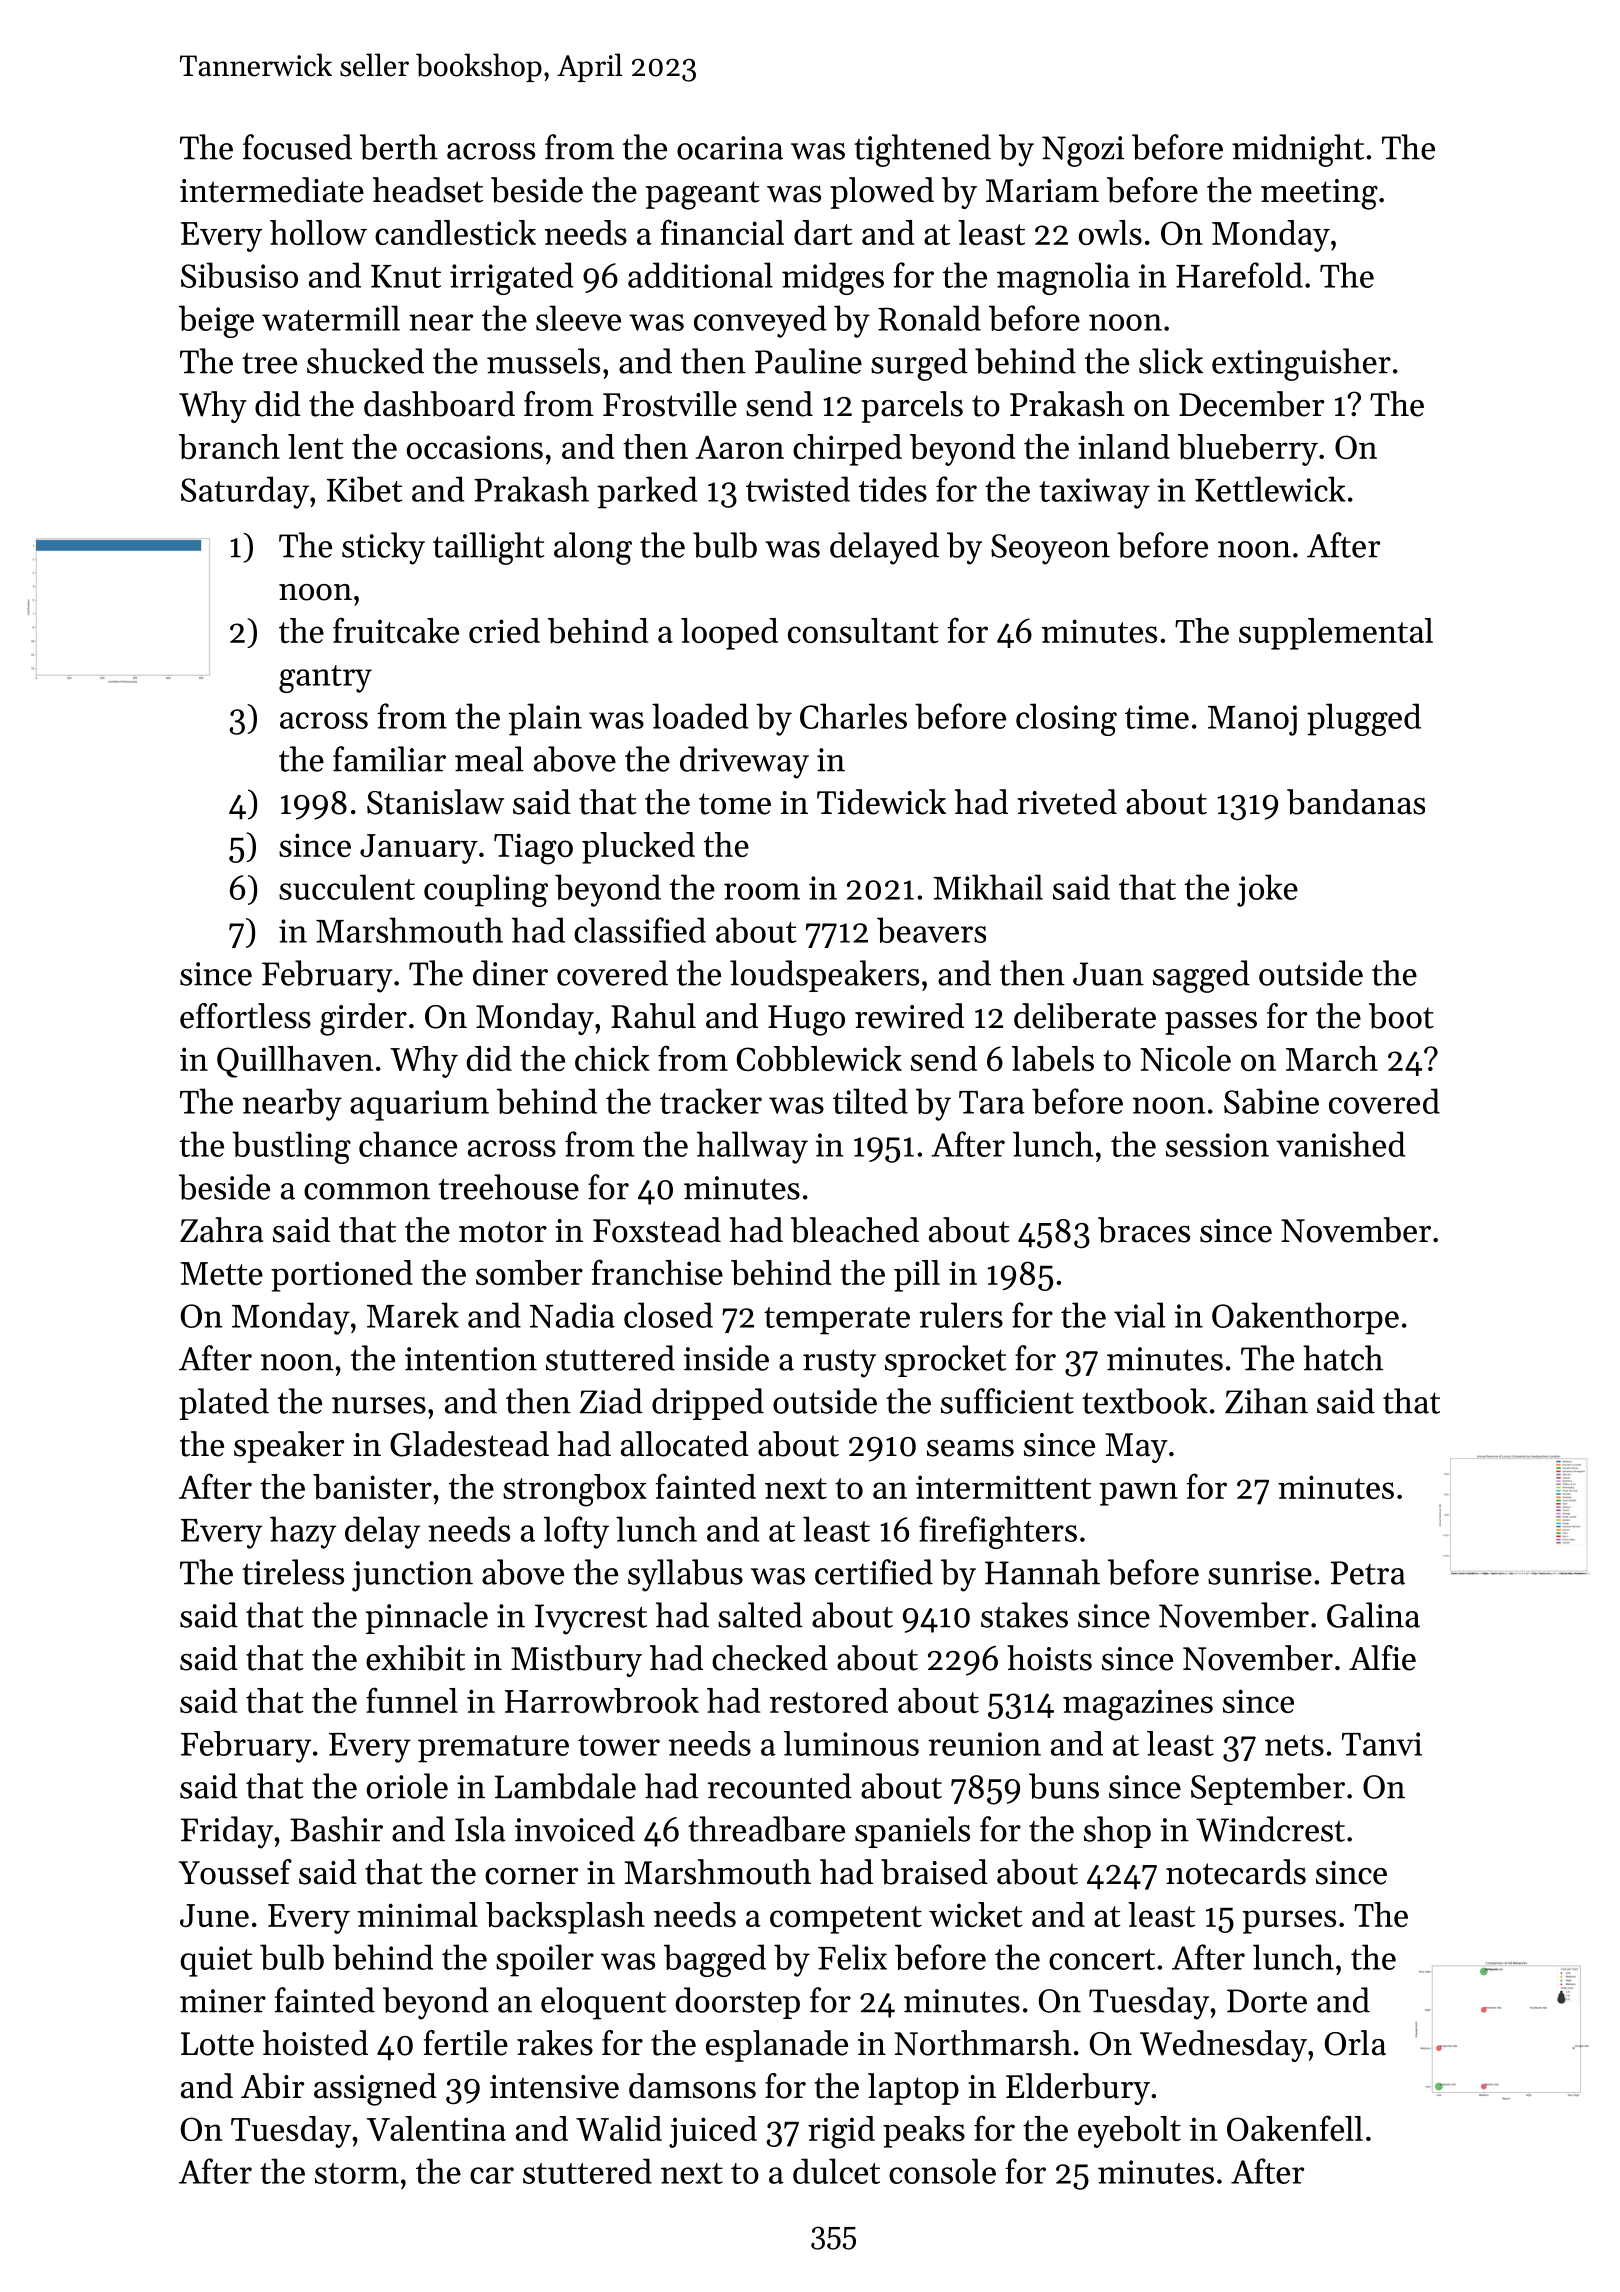 Image resolution: width=1620 pixels, height=2292 pixels. I want to click on hatch, so click(1343, 1358).
